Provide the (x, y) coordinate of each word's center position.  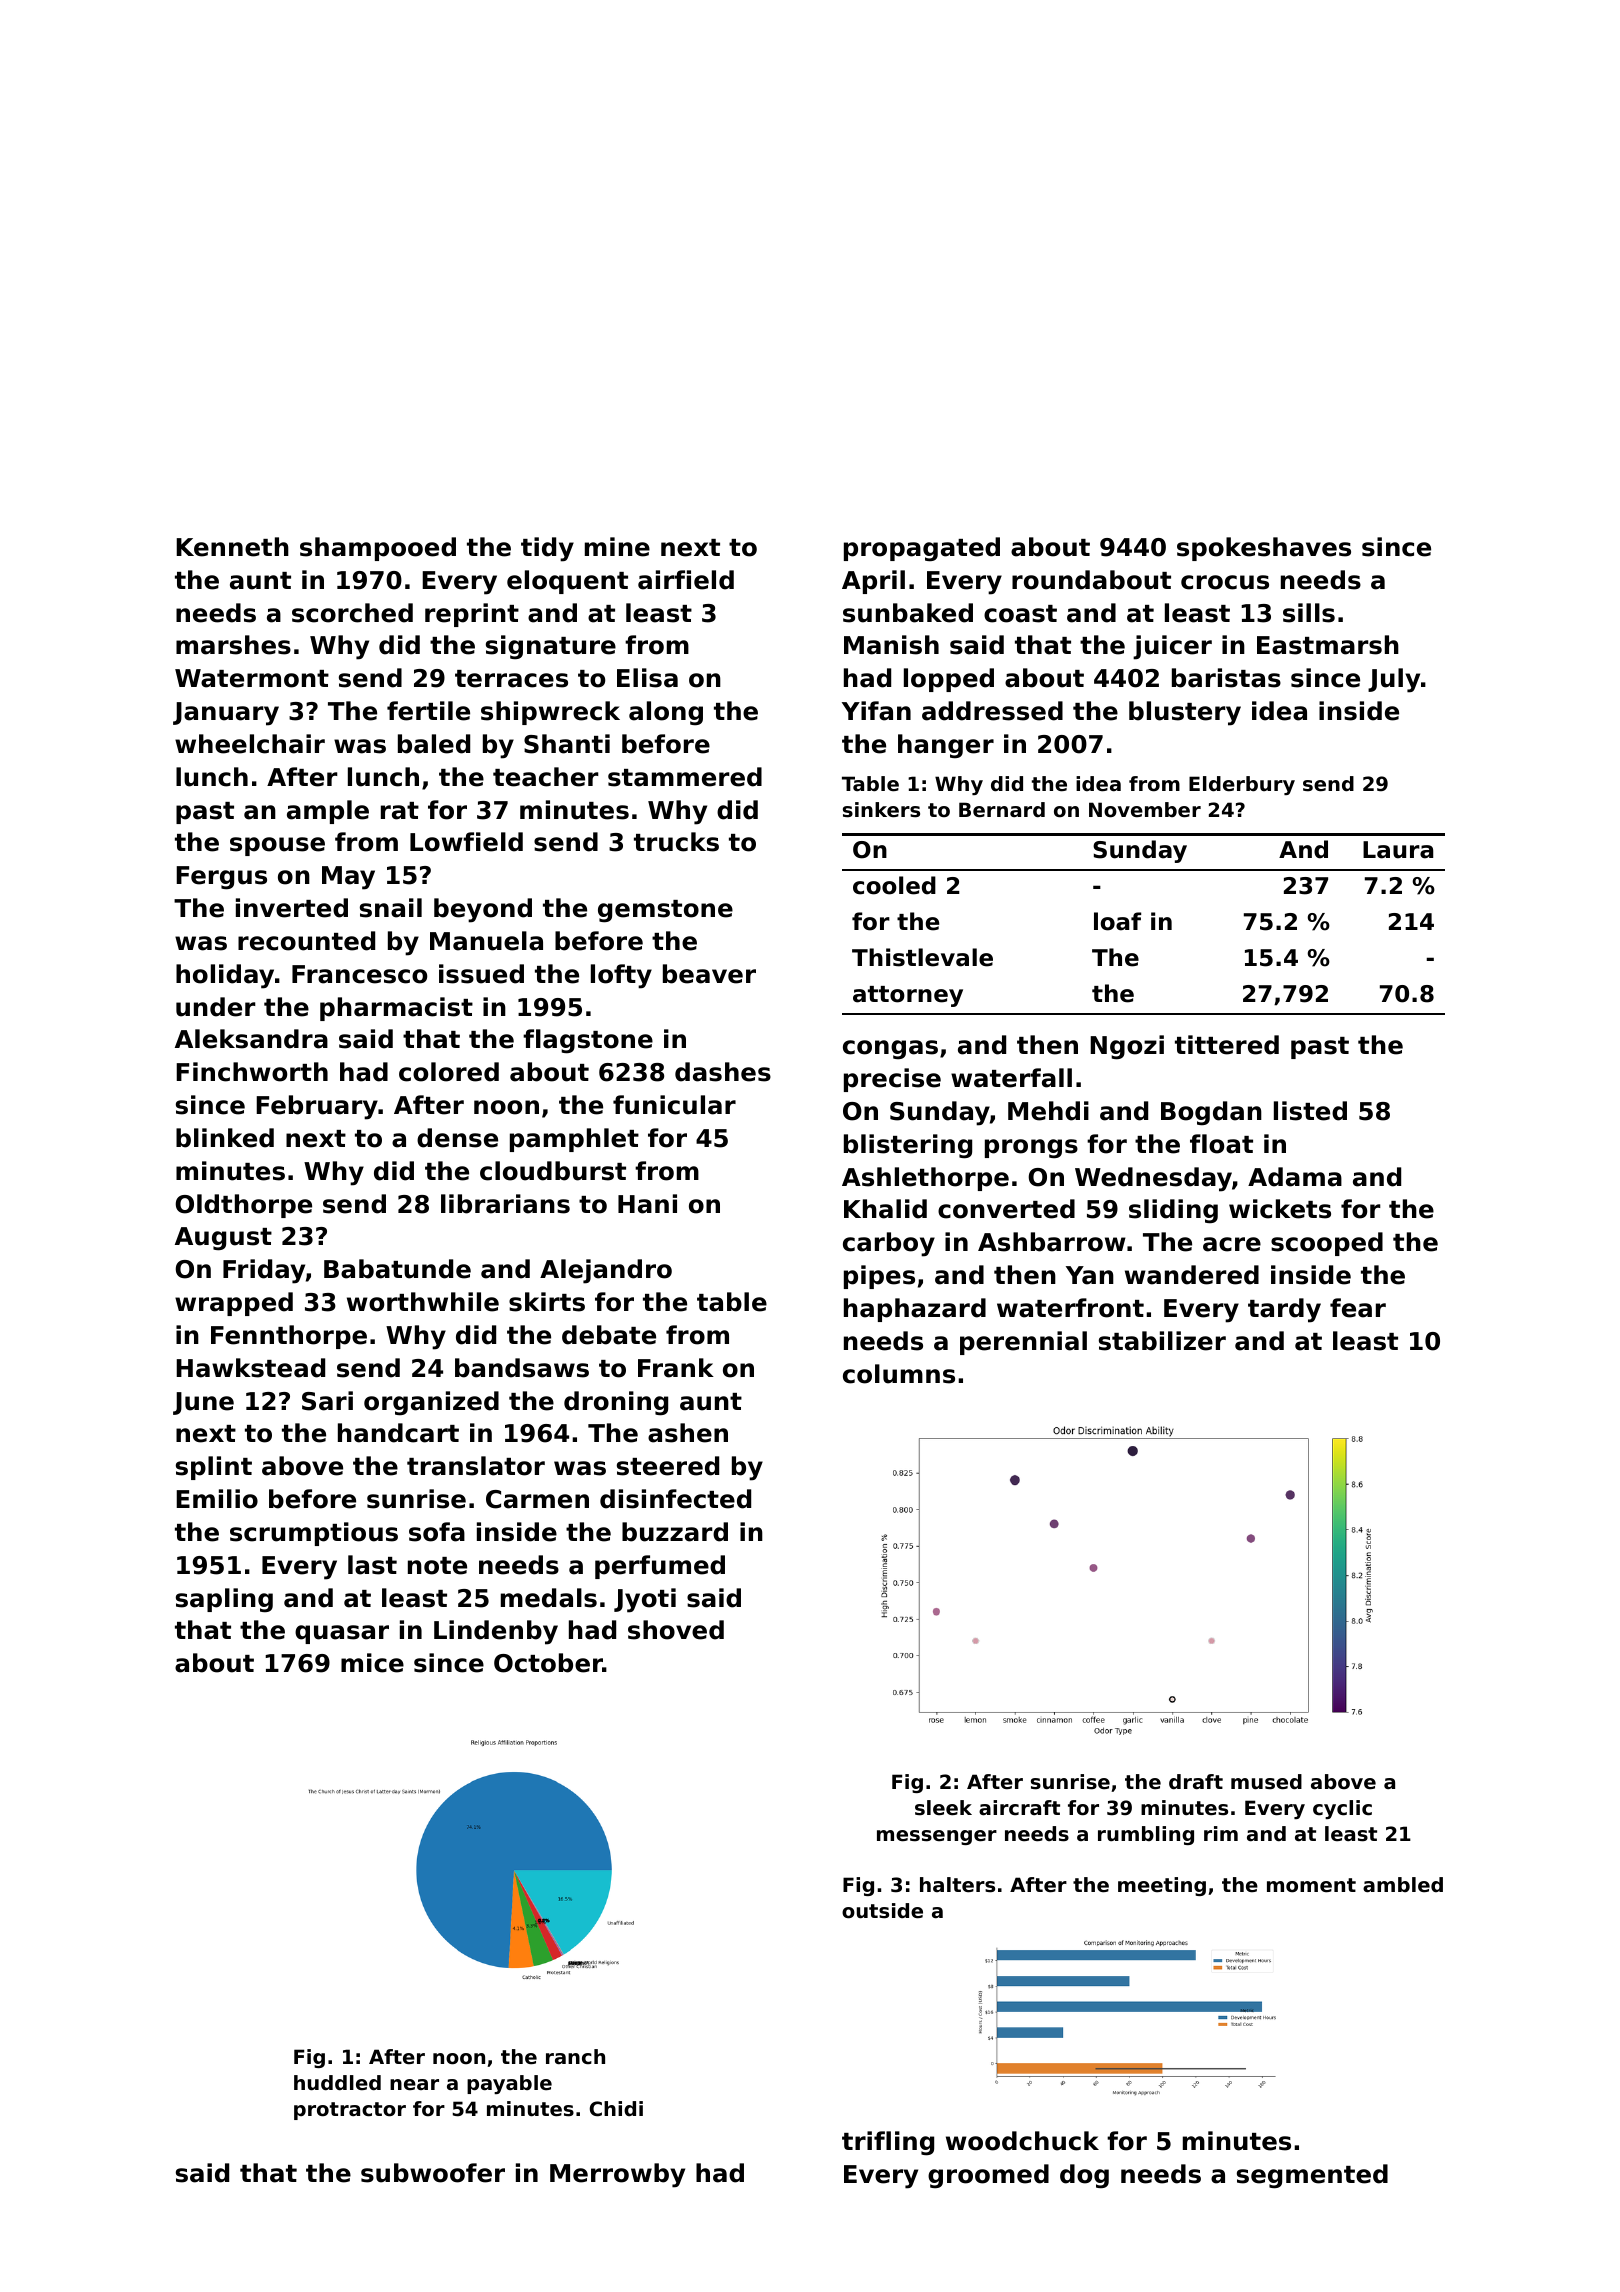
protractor (350, 2111)
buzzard (675, 1532)
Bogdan (1211, 1113)
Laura (1398, 850)
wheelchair (250, 744)
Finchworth (252, 1072)
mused (1266, 1782)
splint (214, 1468)
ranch (575, 2056)
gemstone (665, 911)
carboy (889, 1244)
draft (1196, 1782)
